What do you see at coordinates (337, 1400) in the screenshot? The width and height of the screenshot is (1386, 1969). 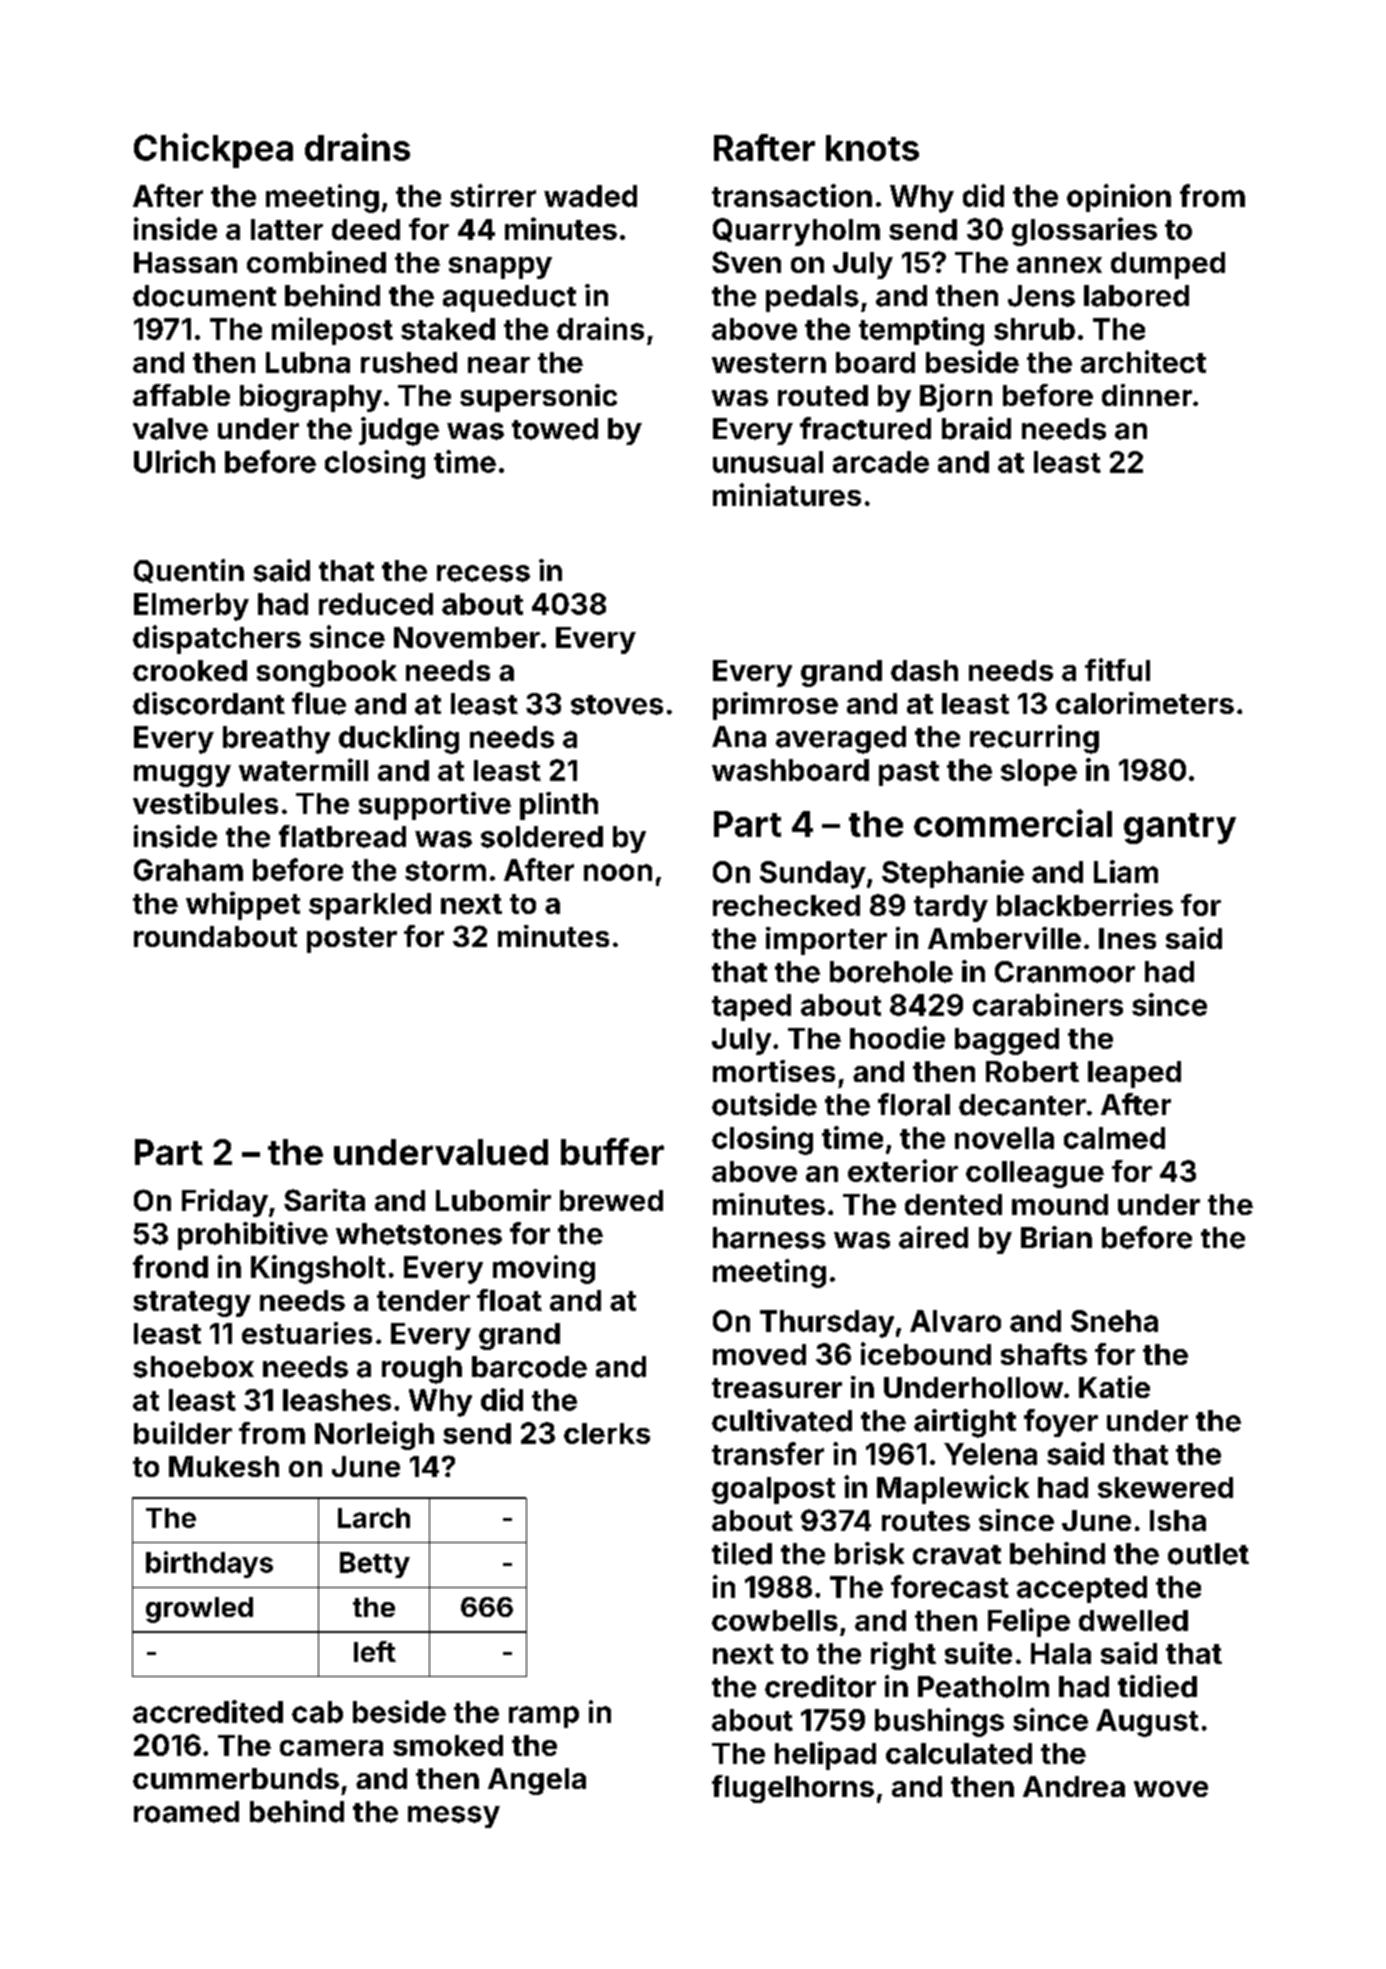 I see `leashes` at bounding box center [337, 1400].
